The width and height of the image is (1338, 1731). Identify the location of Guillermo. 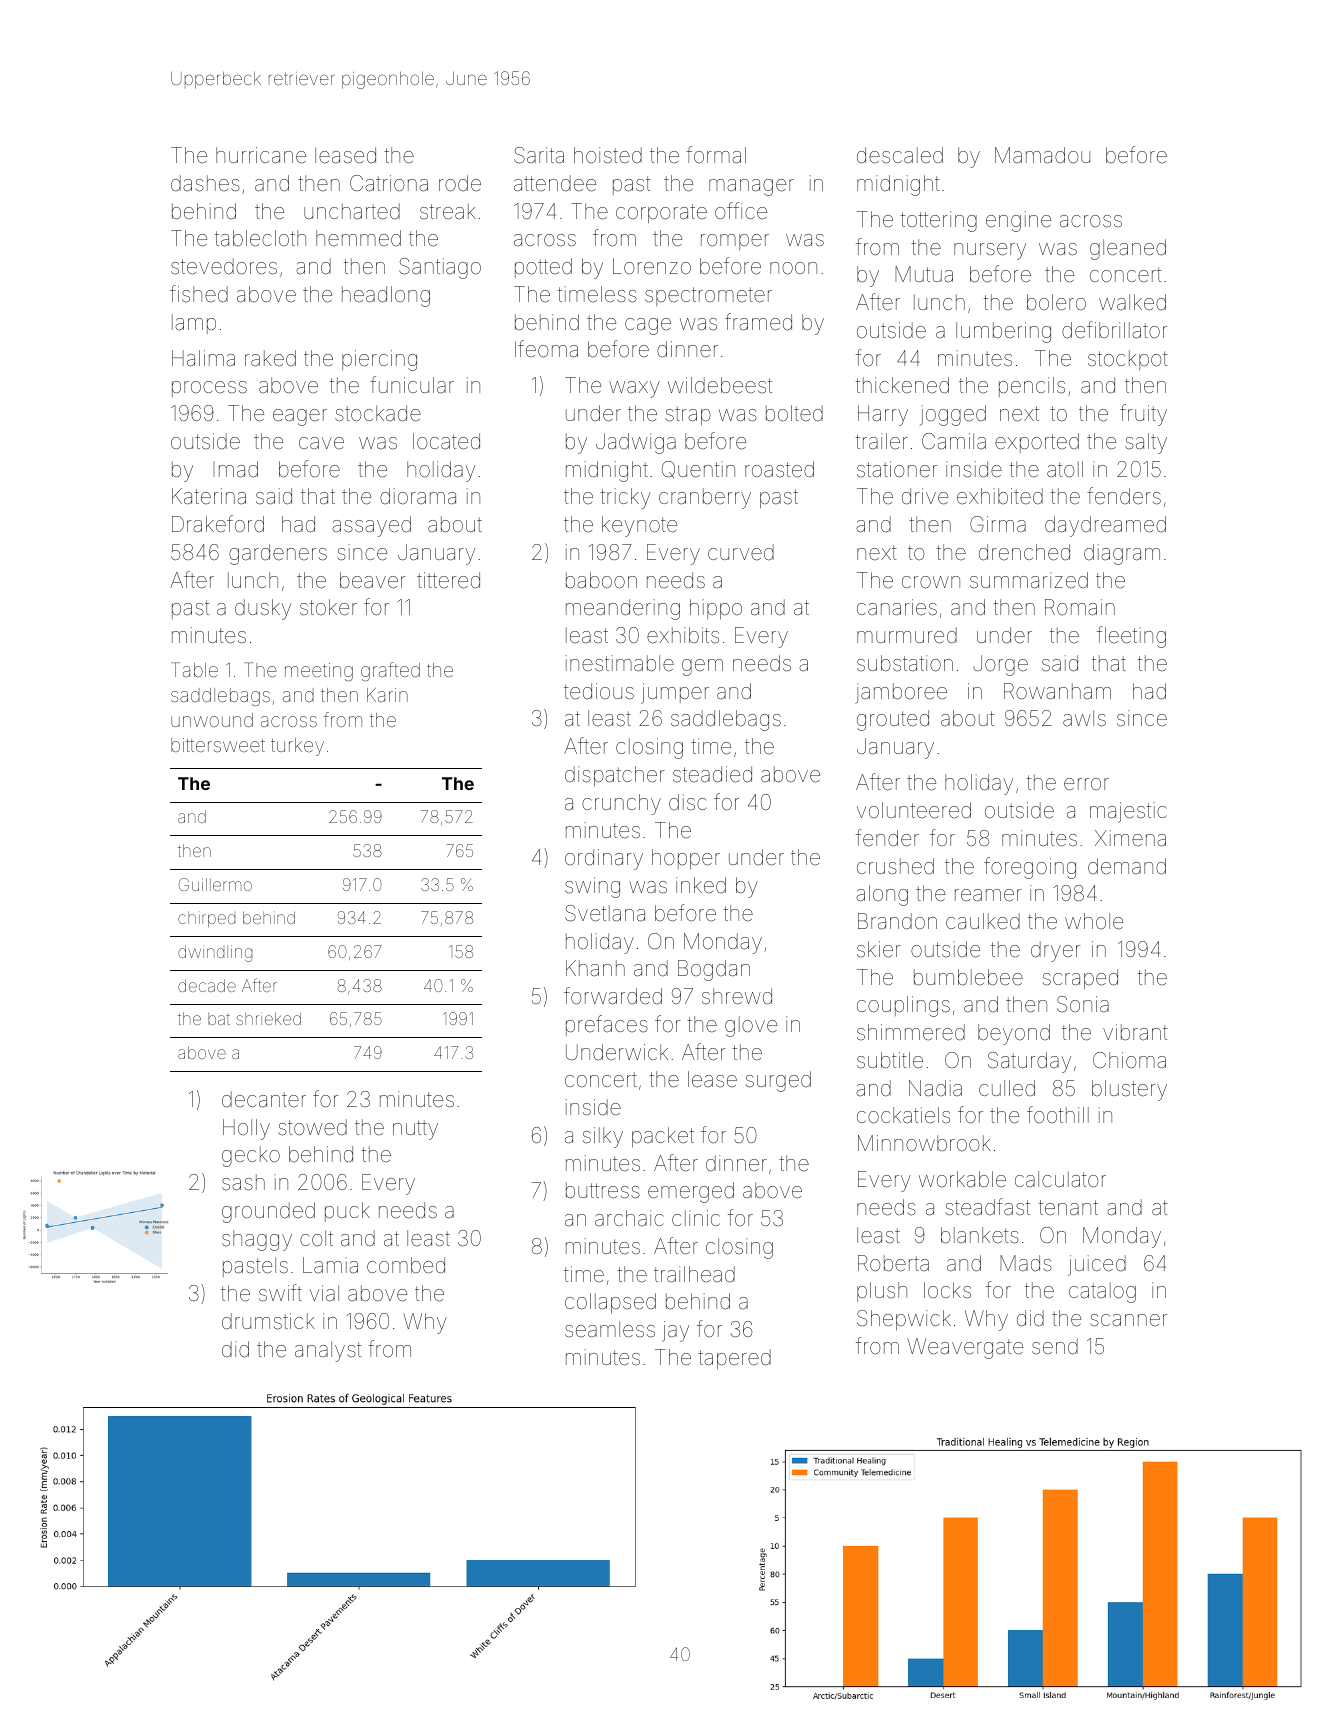
(215, 884).
